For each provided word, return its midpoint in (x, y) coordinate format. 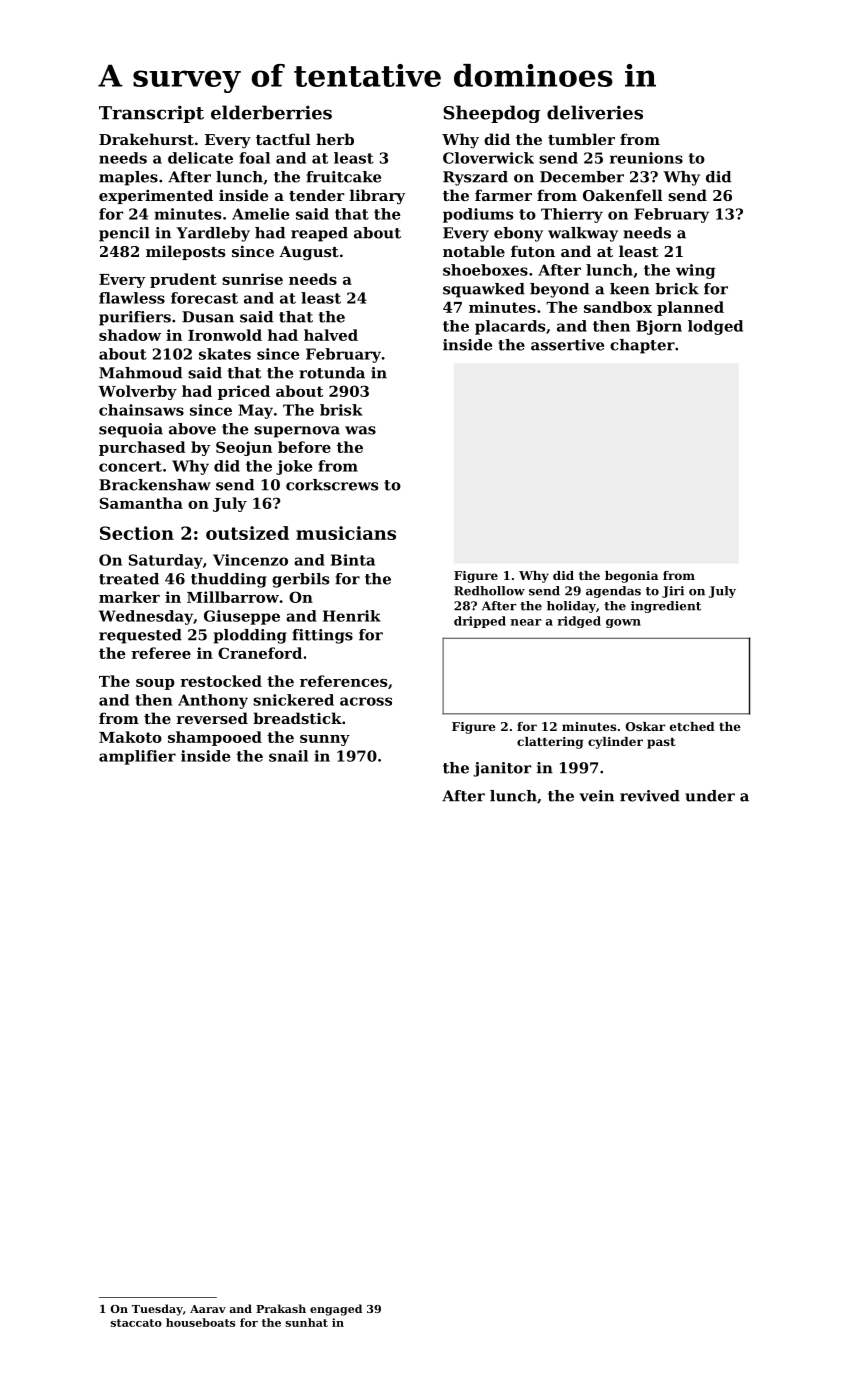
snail (288, 756)
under (710, 796)
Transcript (151, 114)
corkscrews (332, 485)
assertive (567, 345)
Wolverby (137, 392)
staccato (136, 1323)
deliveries (595, 112)
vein (596, 796)
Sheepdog (491, 114)
